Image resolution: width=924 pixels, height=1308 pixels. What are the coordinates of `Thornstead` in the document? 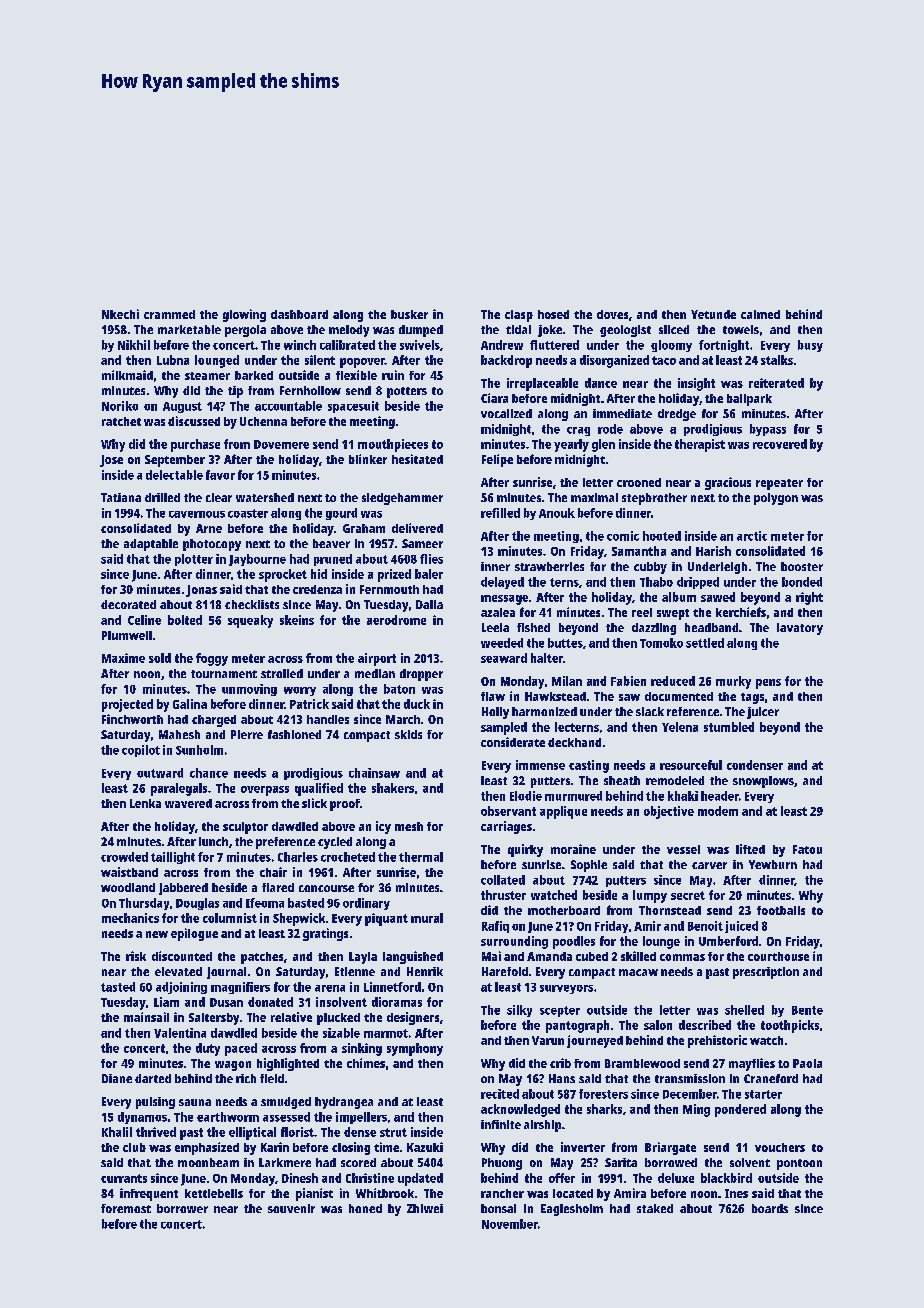 It's located at (670, 910).
